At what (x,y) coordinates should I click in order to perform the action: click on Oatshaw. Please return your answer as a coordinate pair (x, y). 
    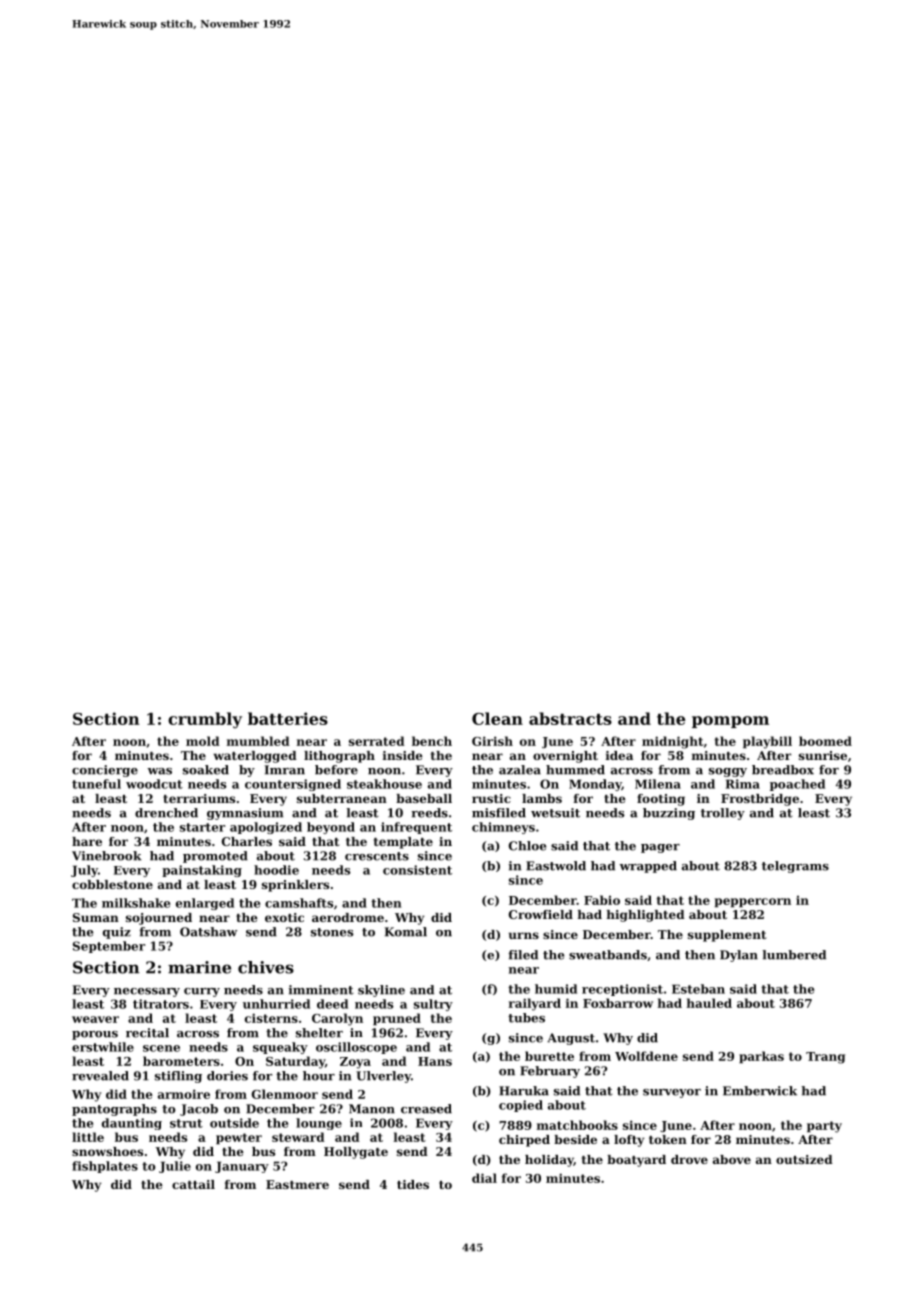
    Looking at the image, I should click on (208, 932).
